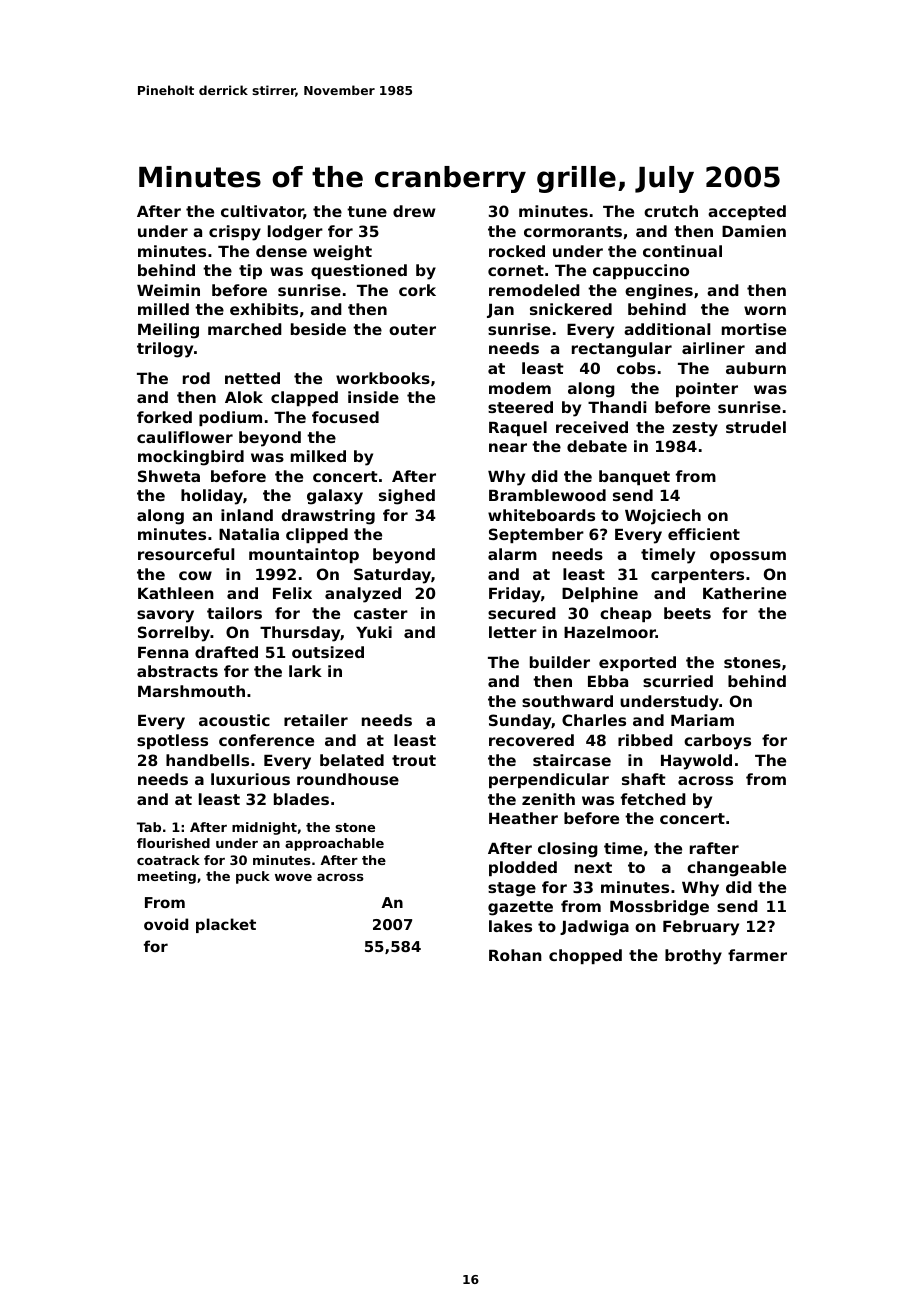 The image size is (924, 1311). Describe the element at coordinates (517, 251) in the screenshot. I see `rocked` at that location.
